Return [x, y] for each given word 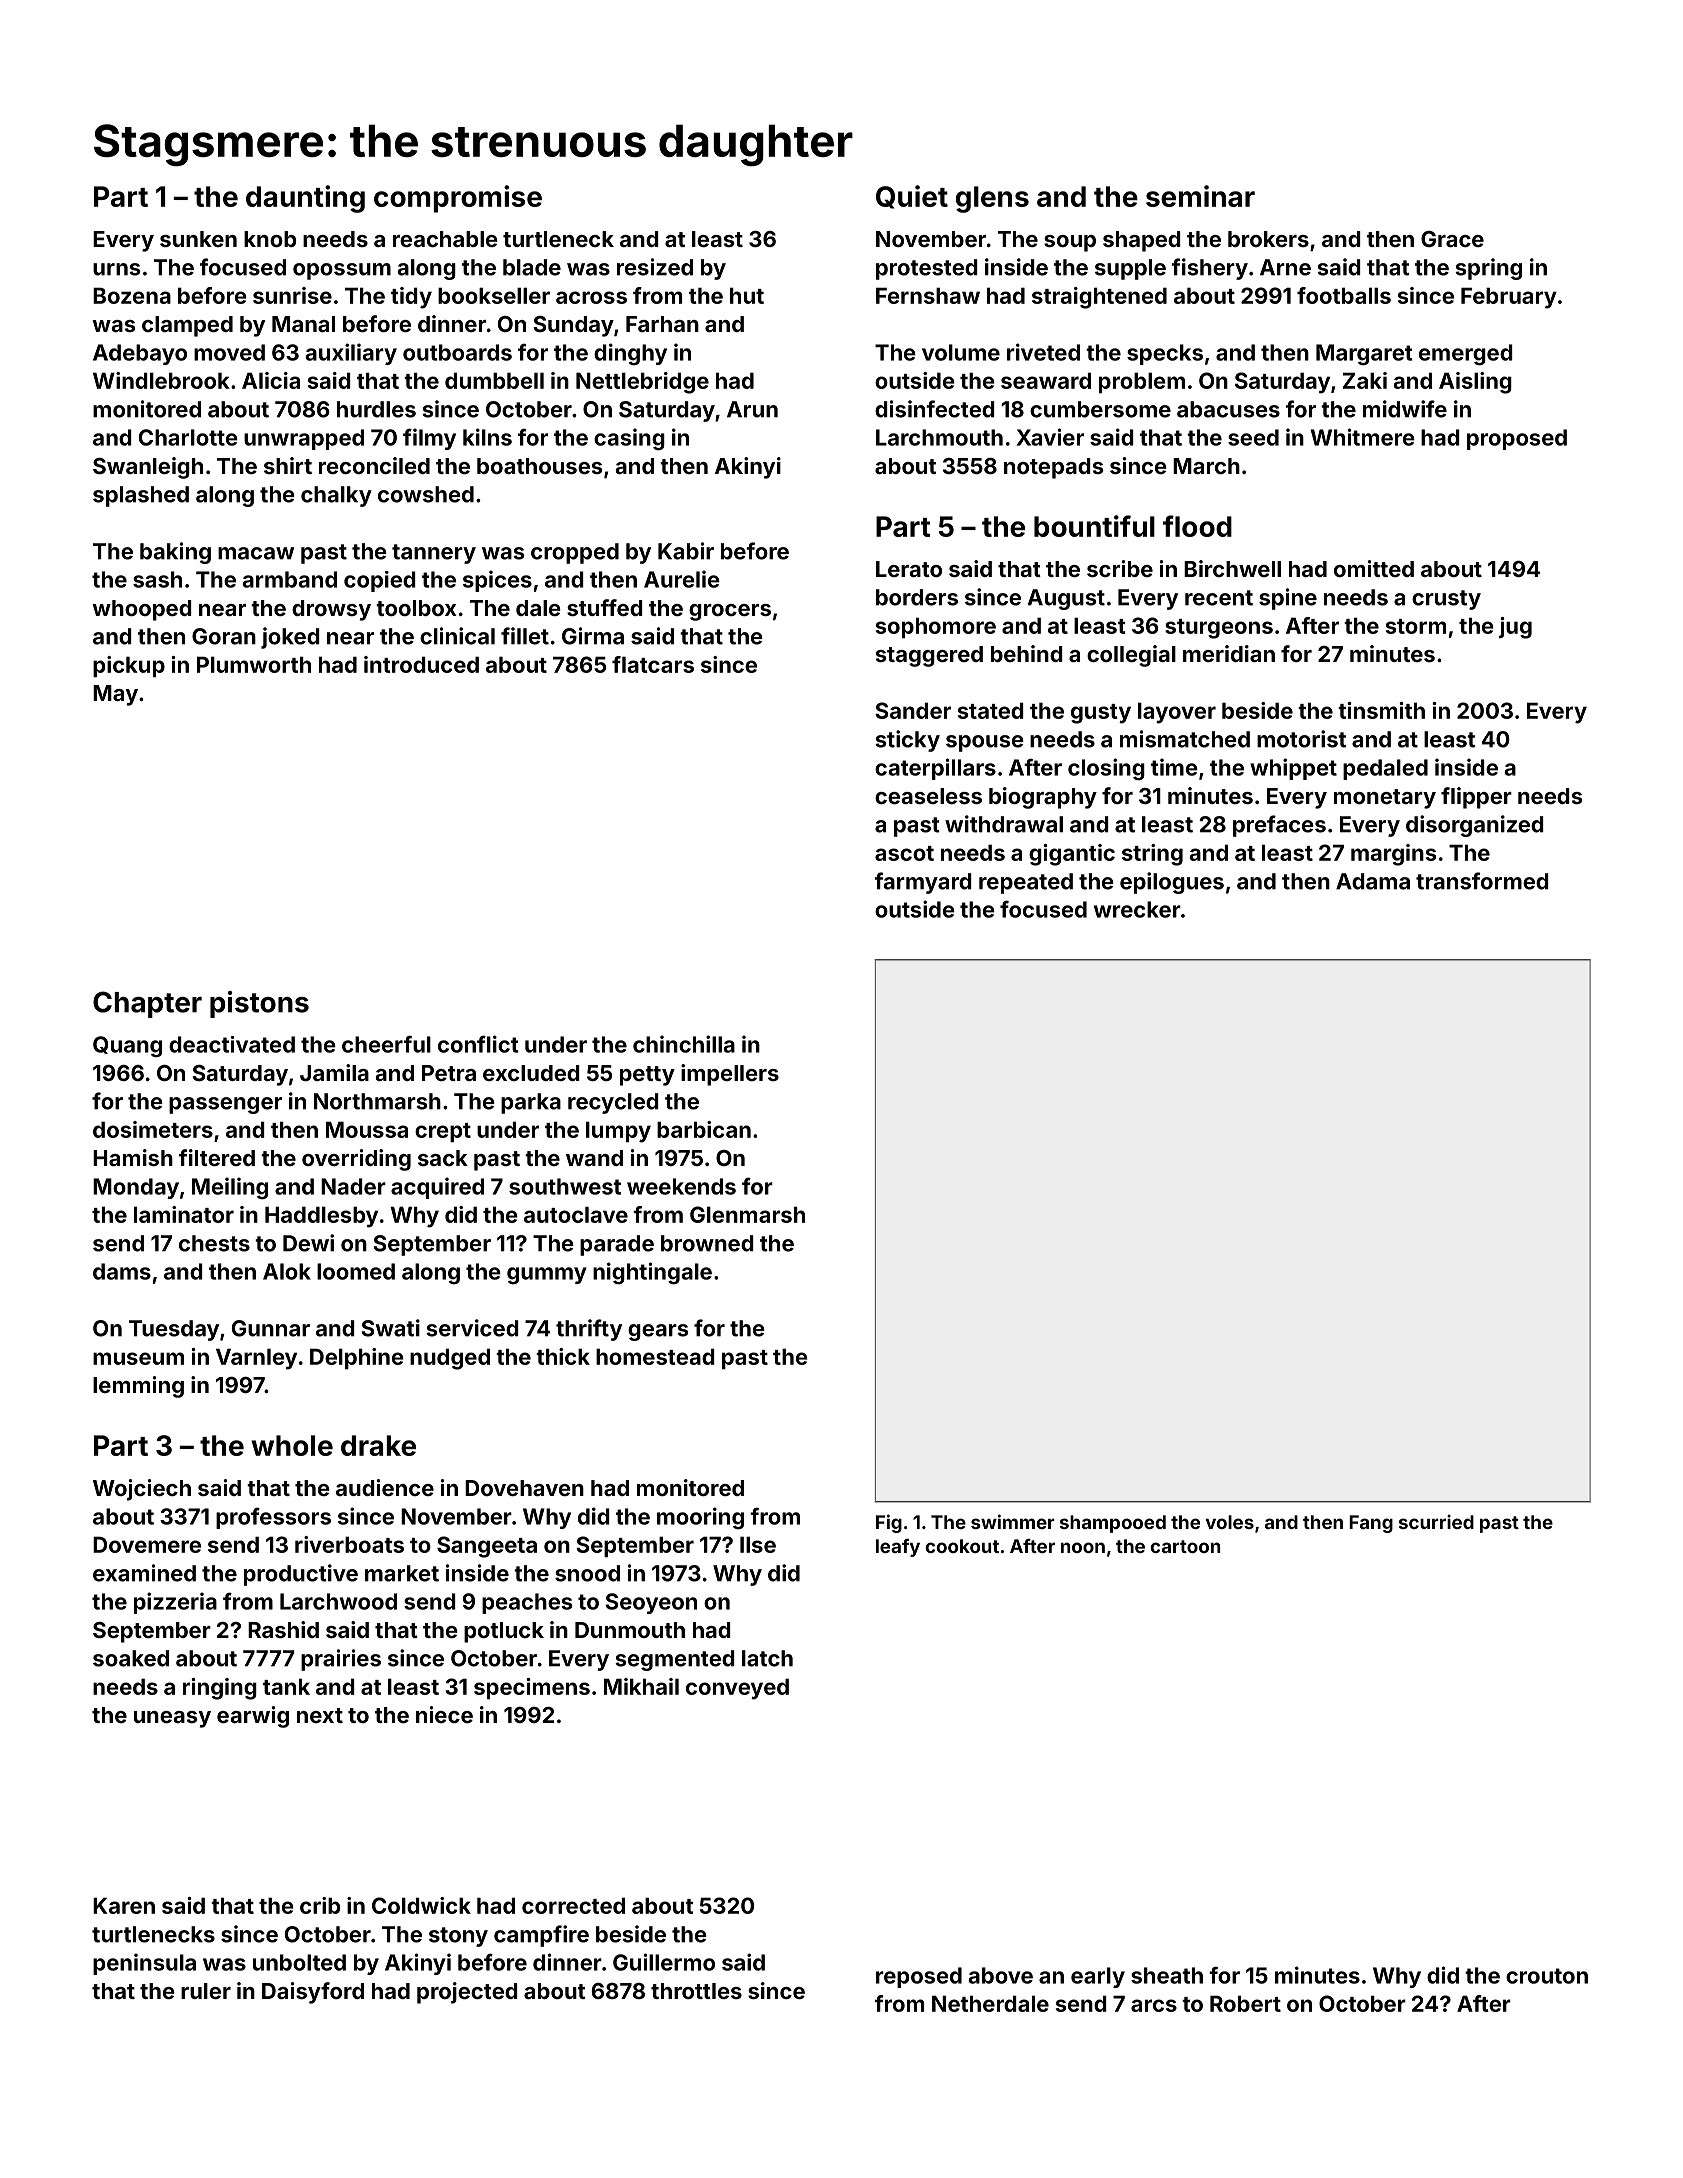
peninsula [144, 1964]
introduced [421, 664]
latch [767, 1658]
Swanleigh [148, 468]
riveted [1043, 352]
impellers [730, 1075]
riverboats [349, 1544]
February [1509, 298]
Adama [1373, 881]
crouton [1547, 1976]
